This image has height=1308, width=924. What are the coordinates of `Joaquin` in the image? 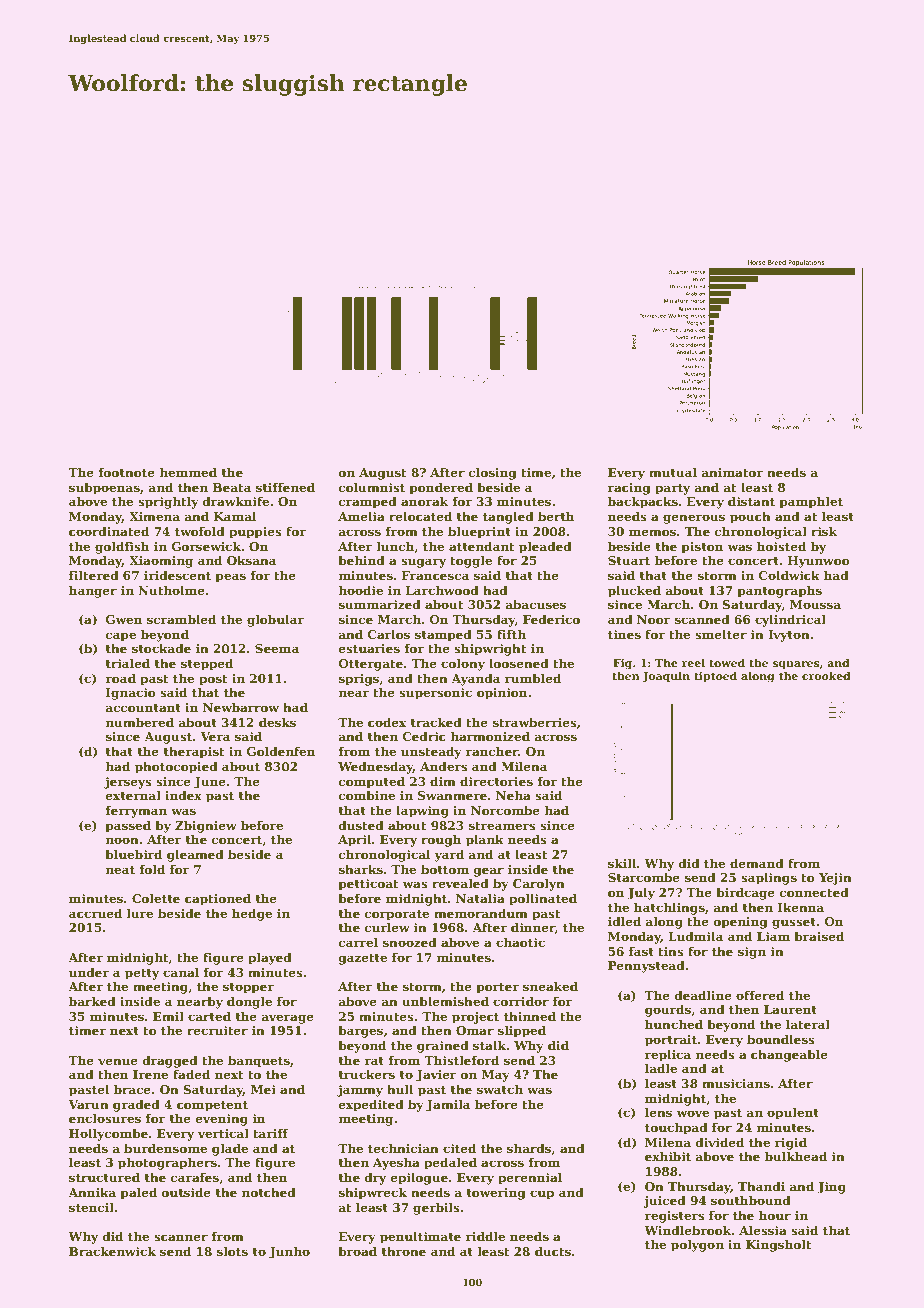 It's located at (666, 677).
